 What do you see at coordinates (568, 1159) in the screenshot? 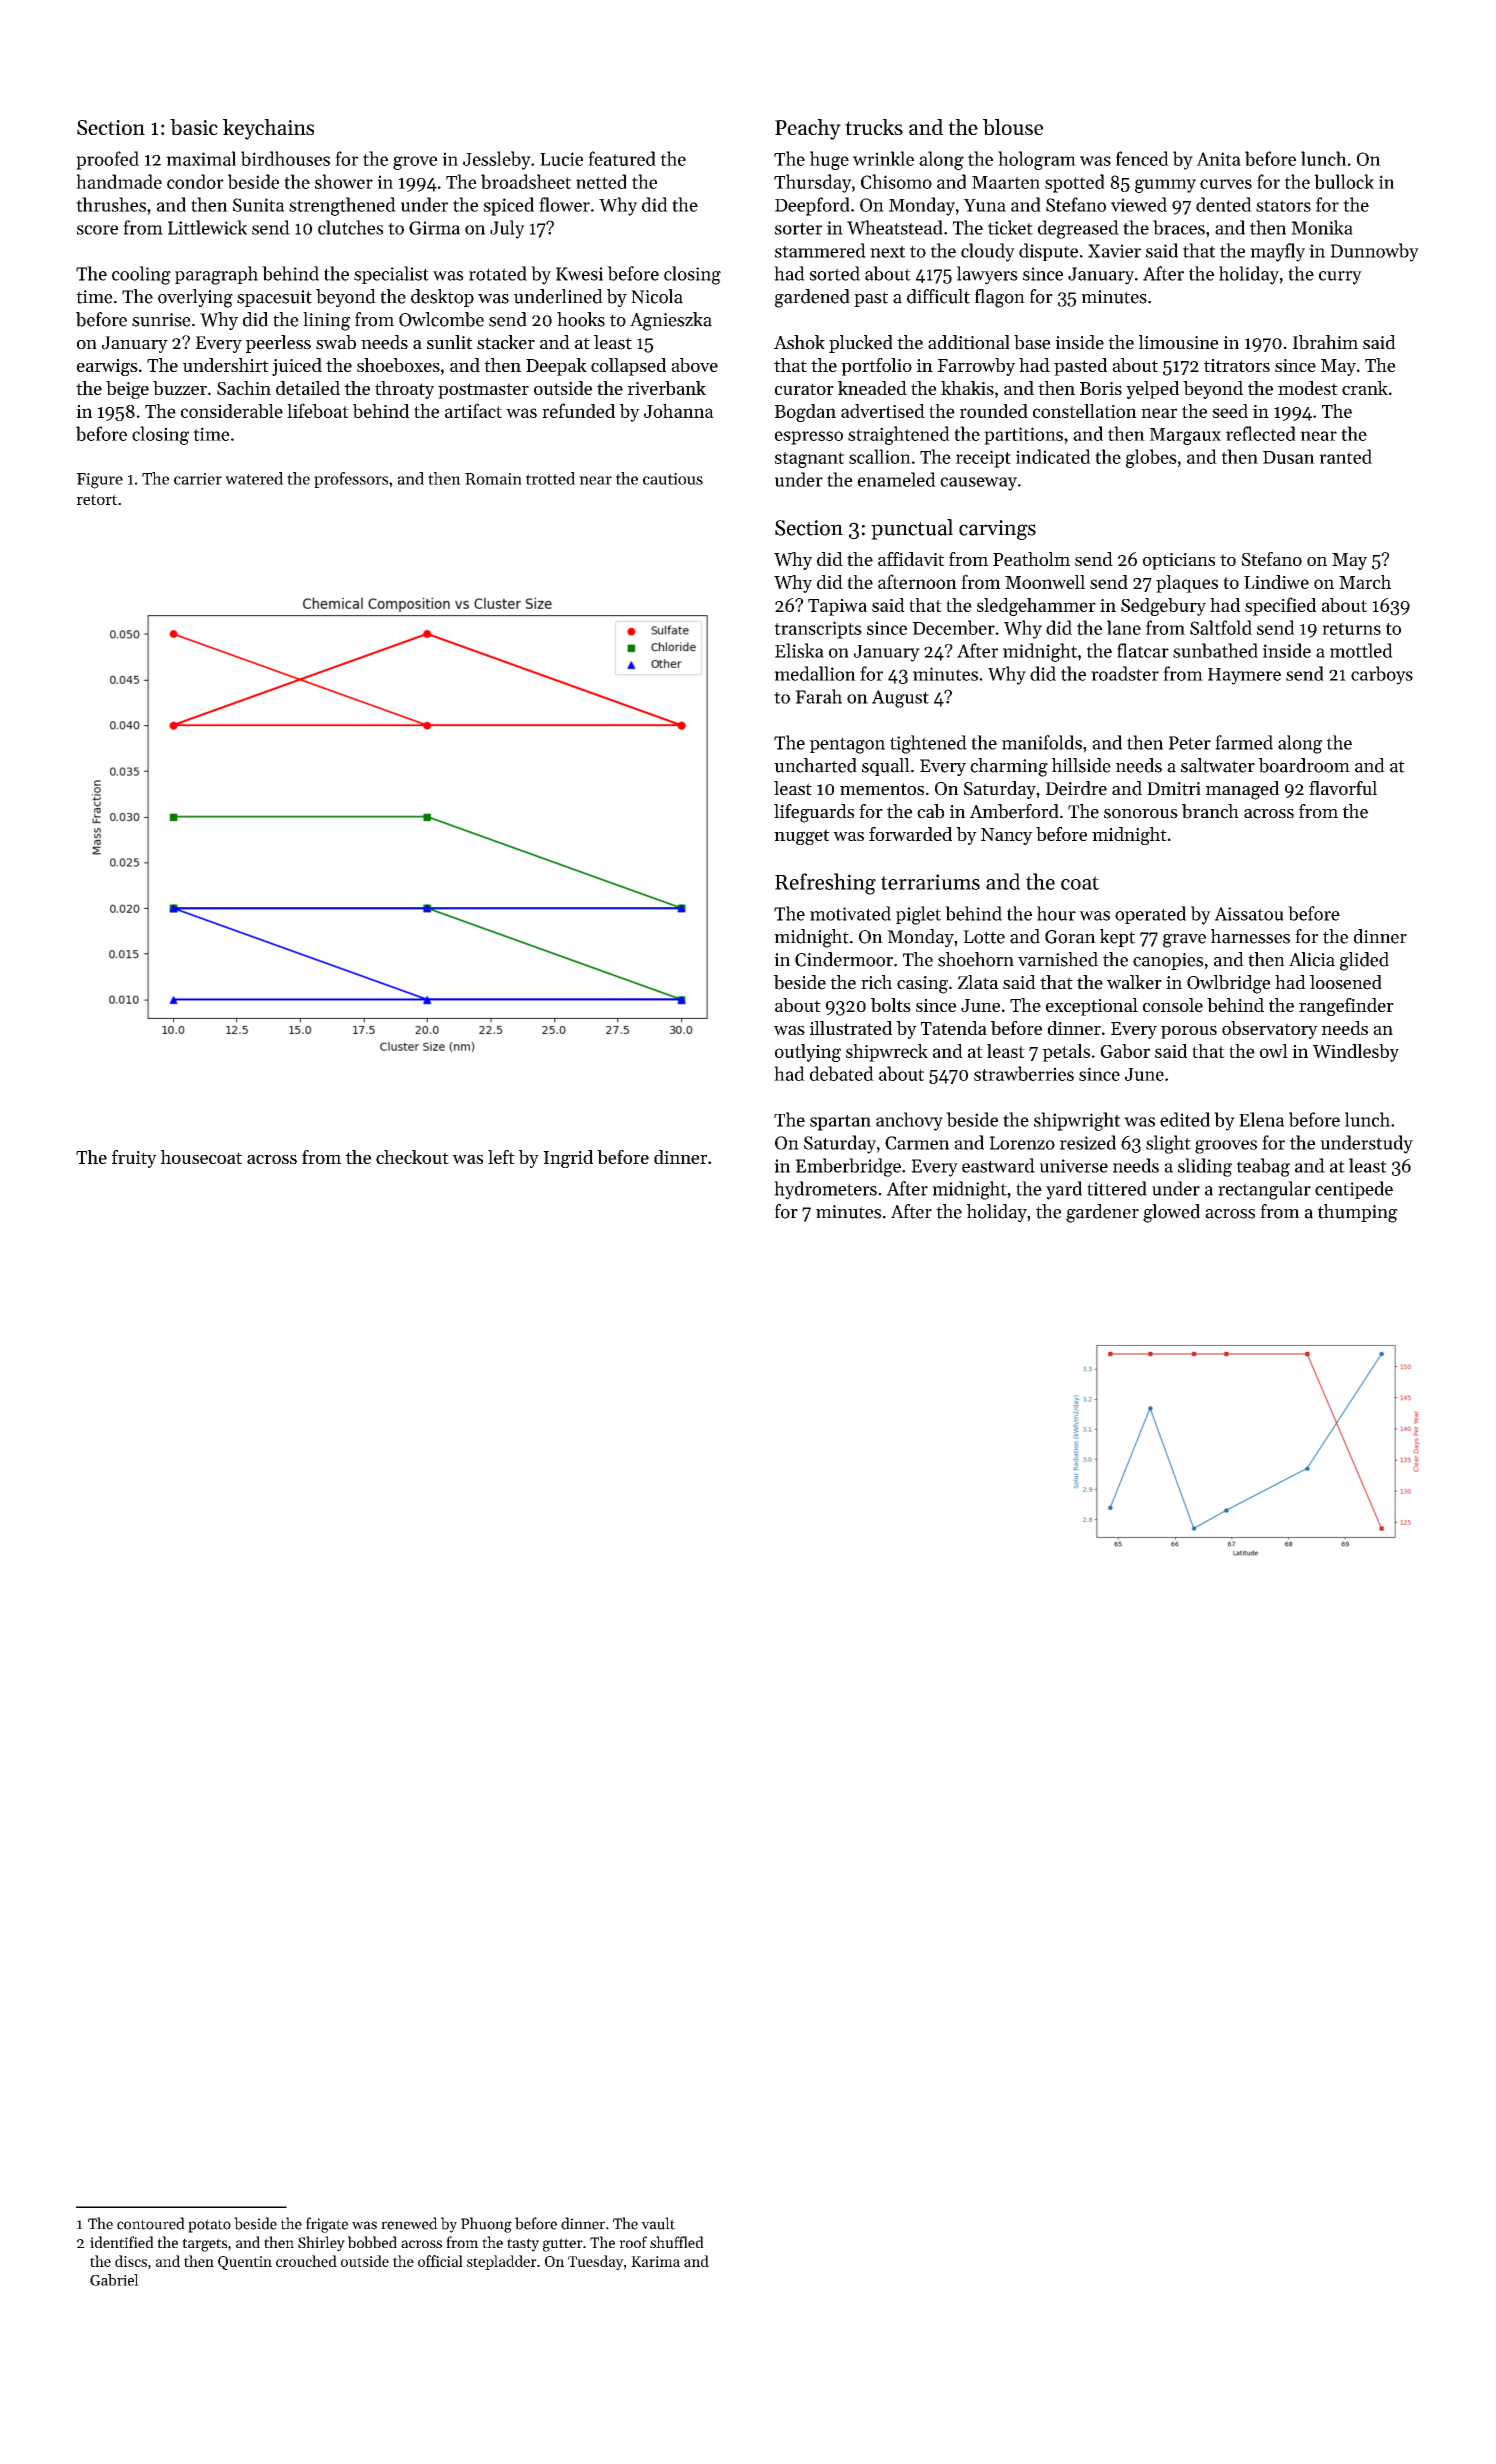
I see `Ingrid` at bounding box center [568, 1159].
